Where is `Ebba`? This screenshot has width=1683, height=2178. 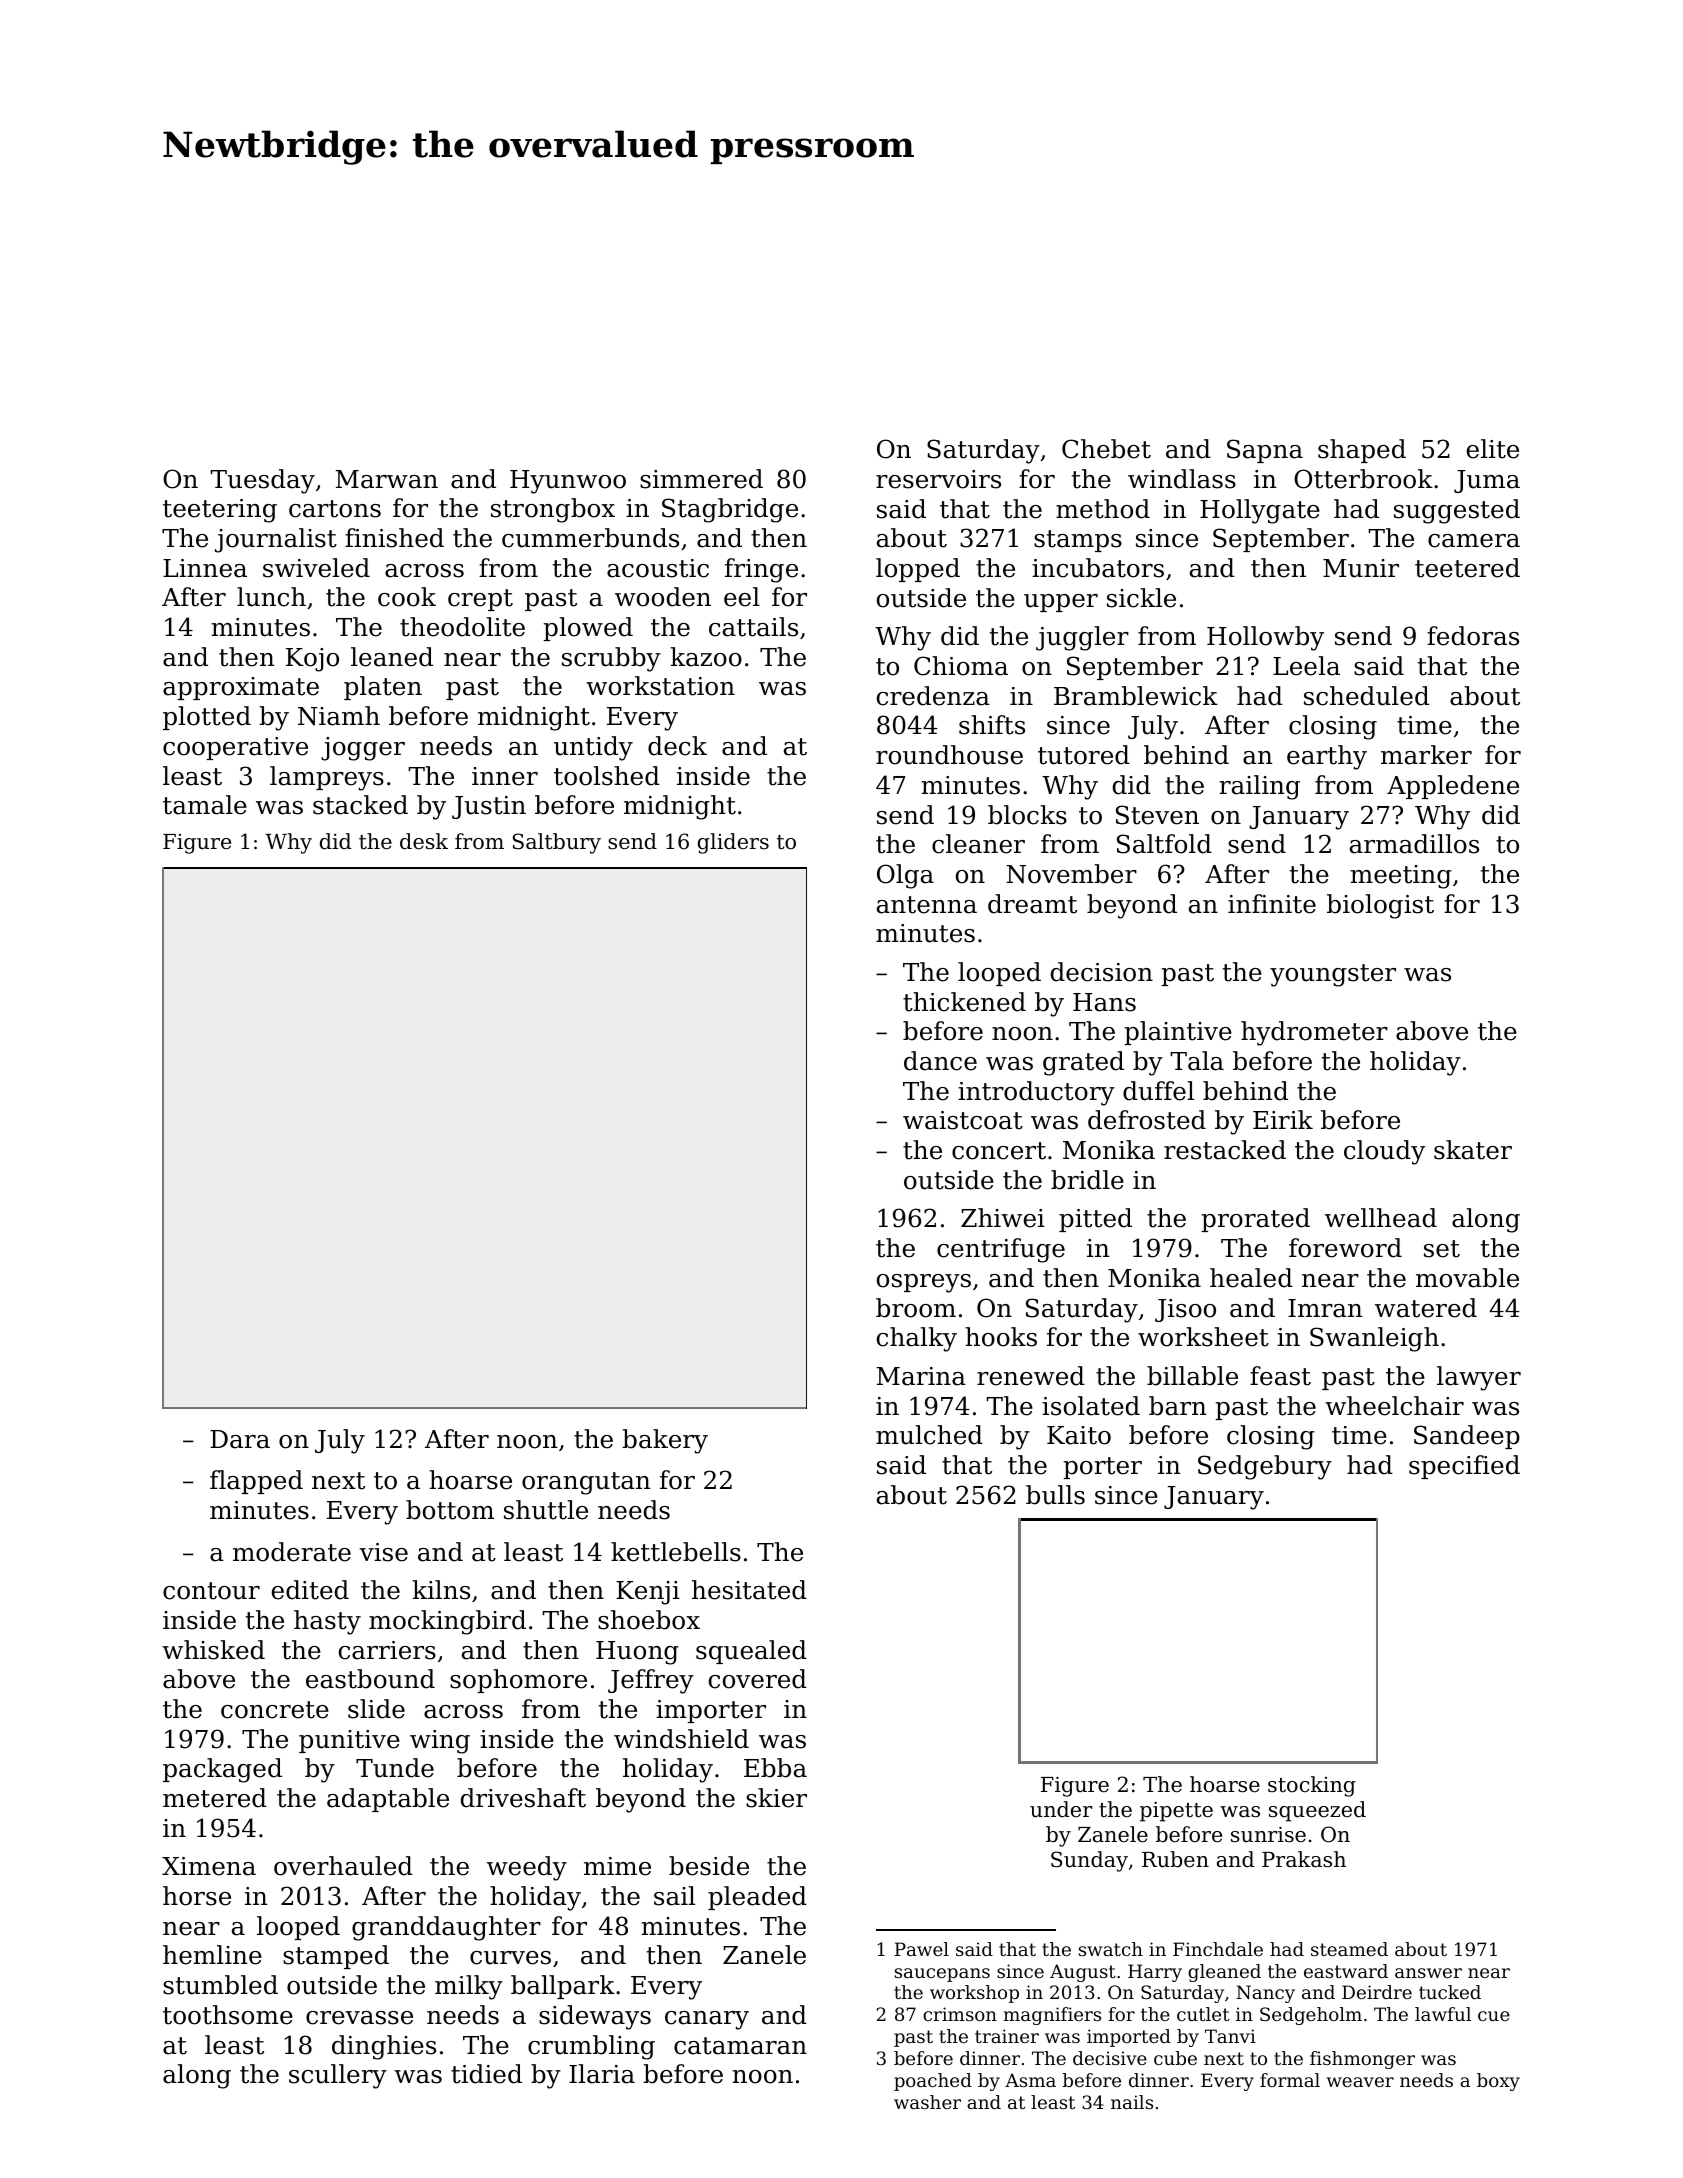
Ebba is located at coordinates (775, 1768).
